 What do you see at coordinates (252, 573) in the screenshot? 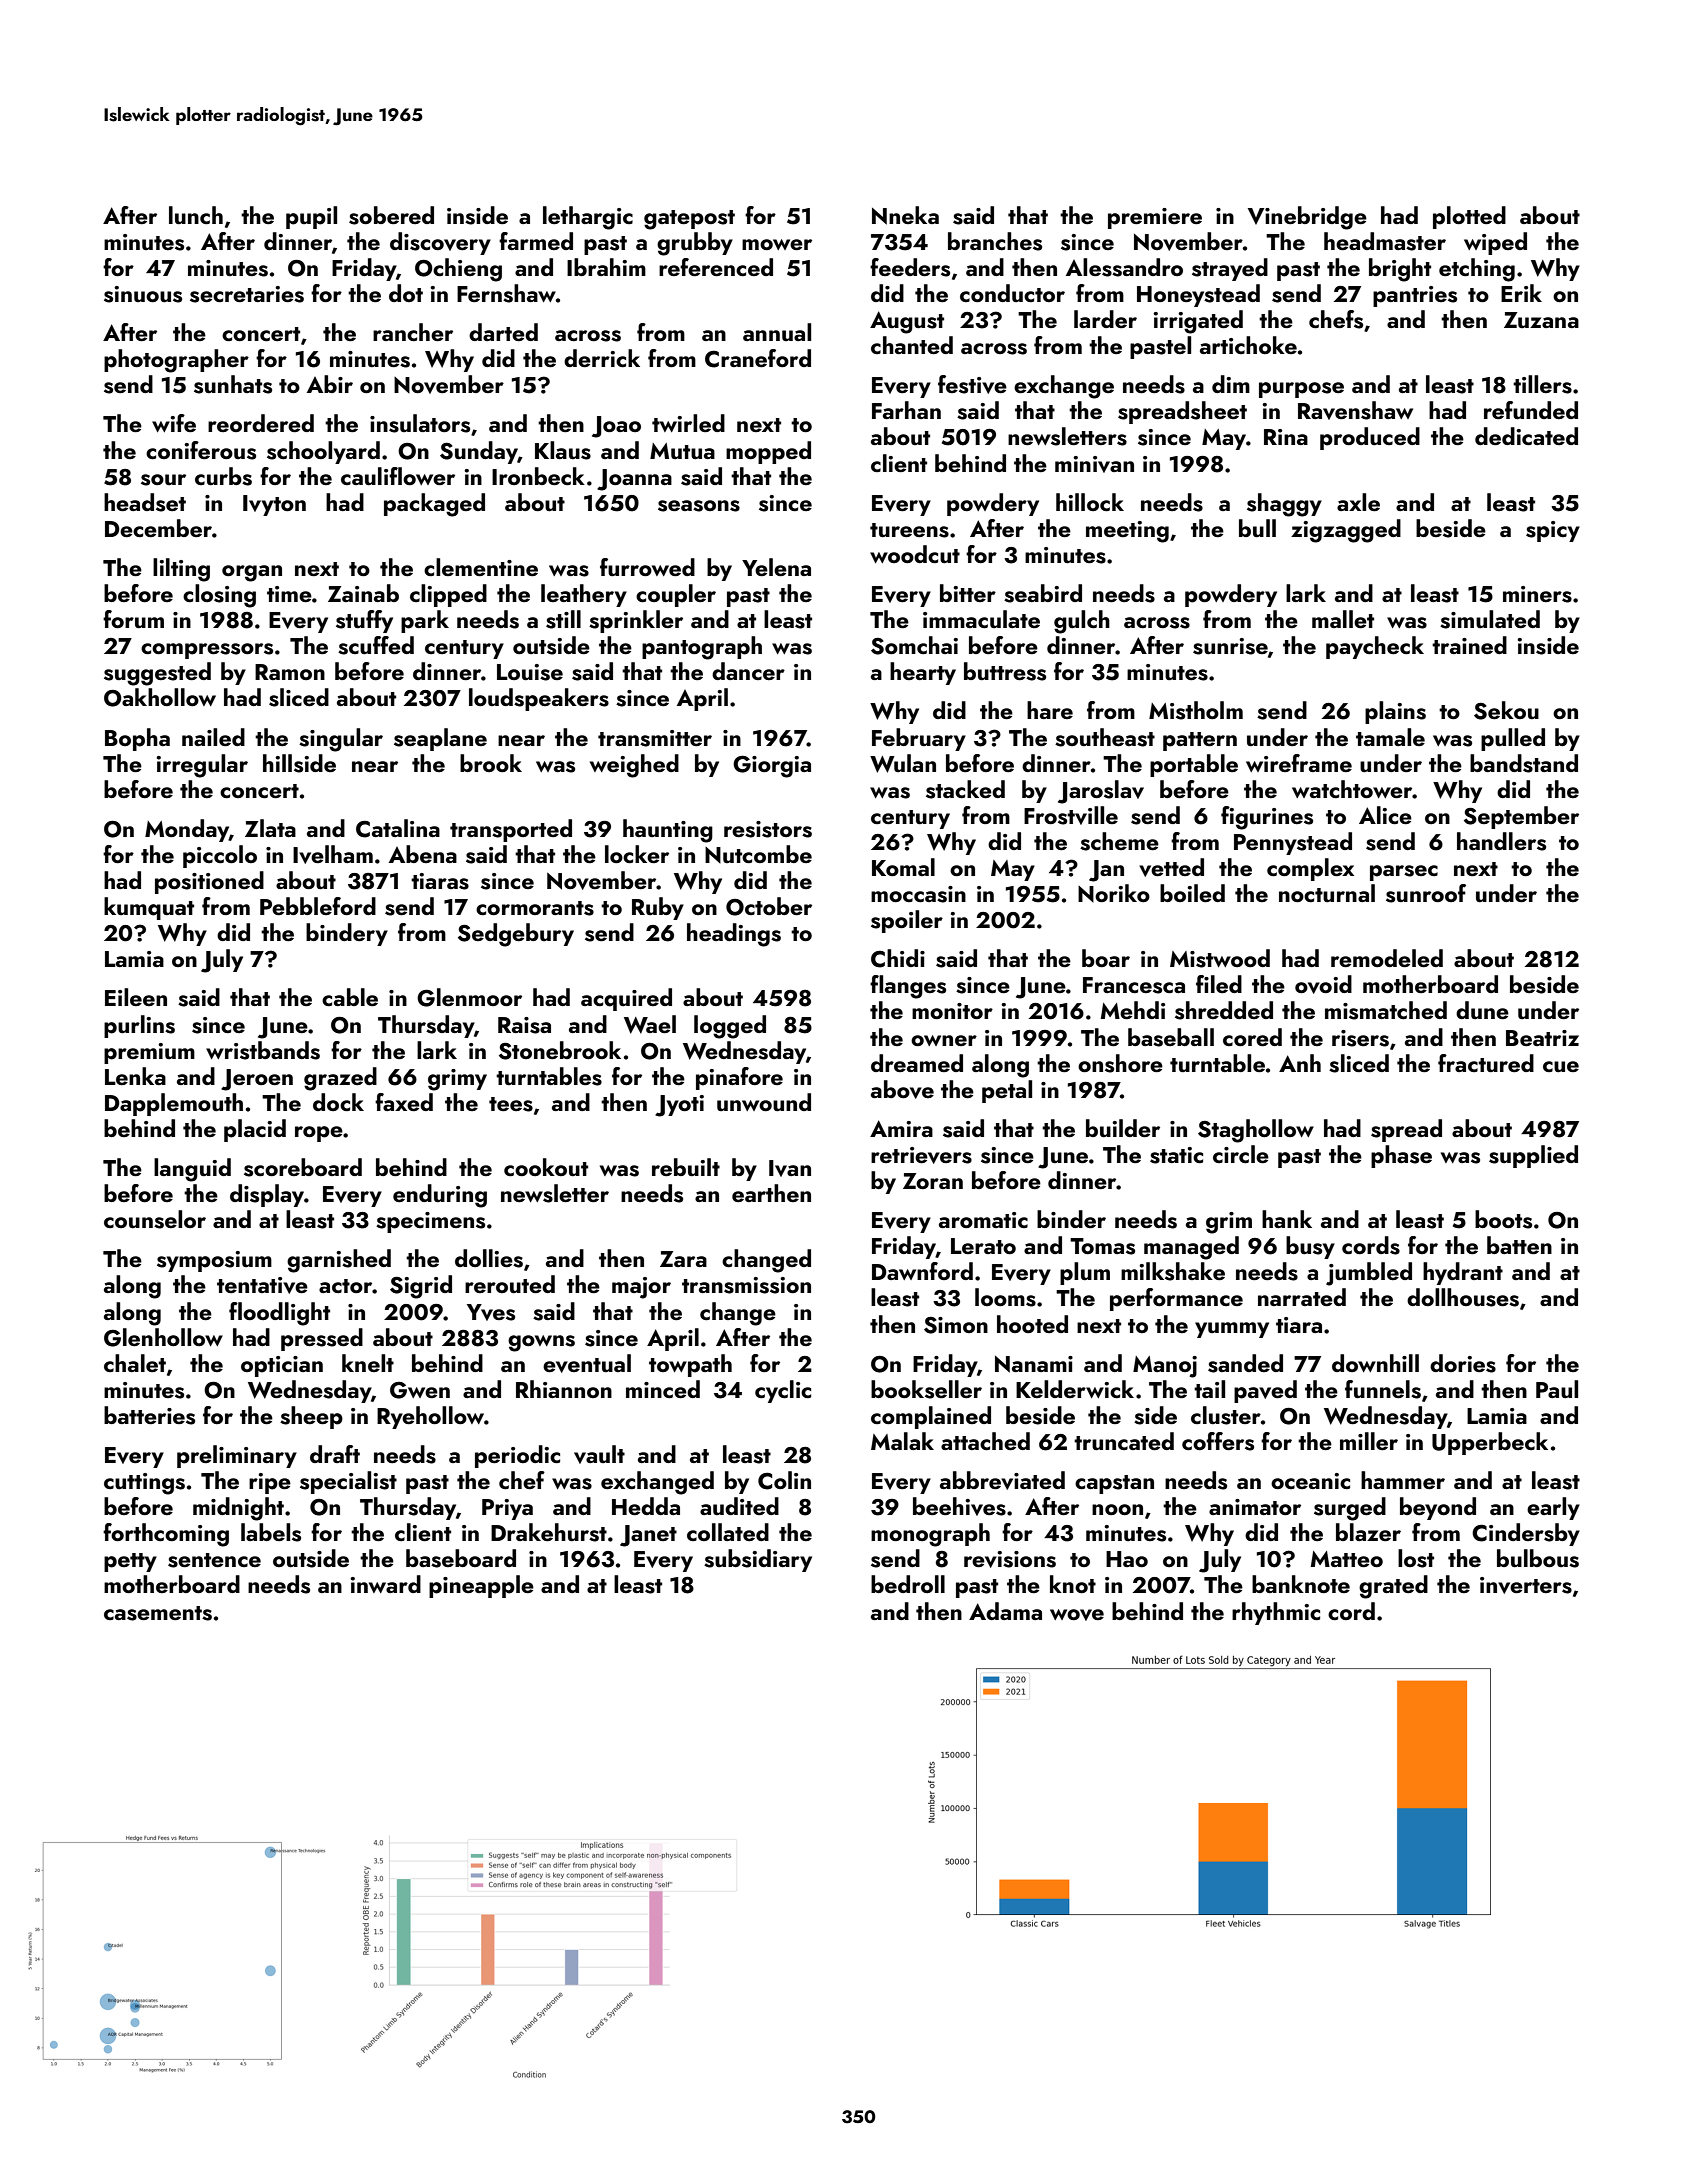
I see `organ` at bounding box center [252, 573].
